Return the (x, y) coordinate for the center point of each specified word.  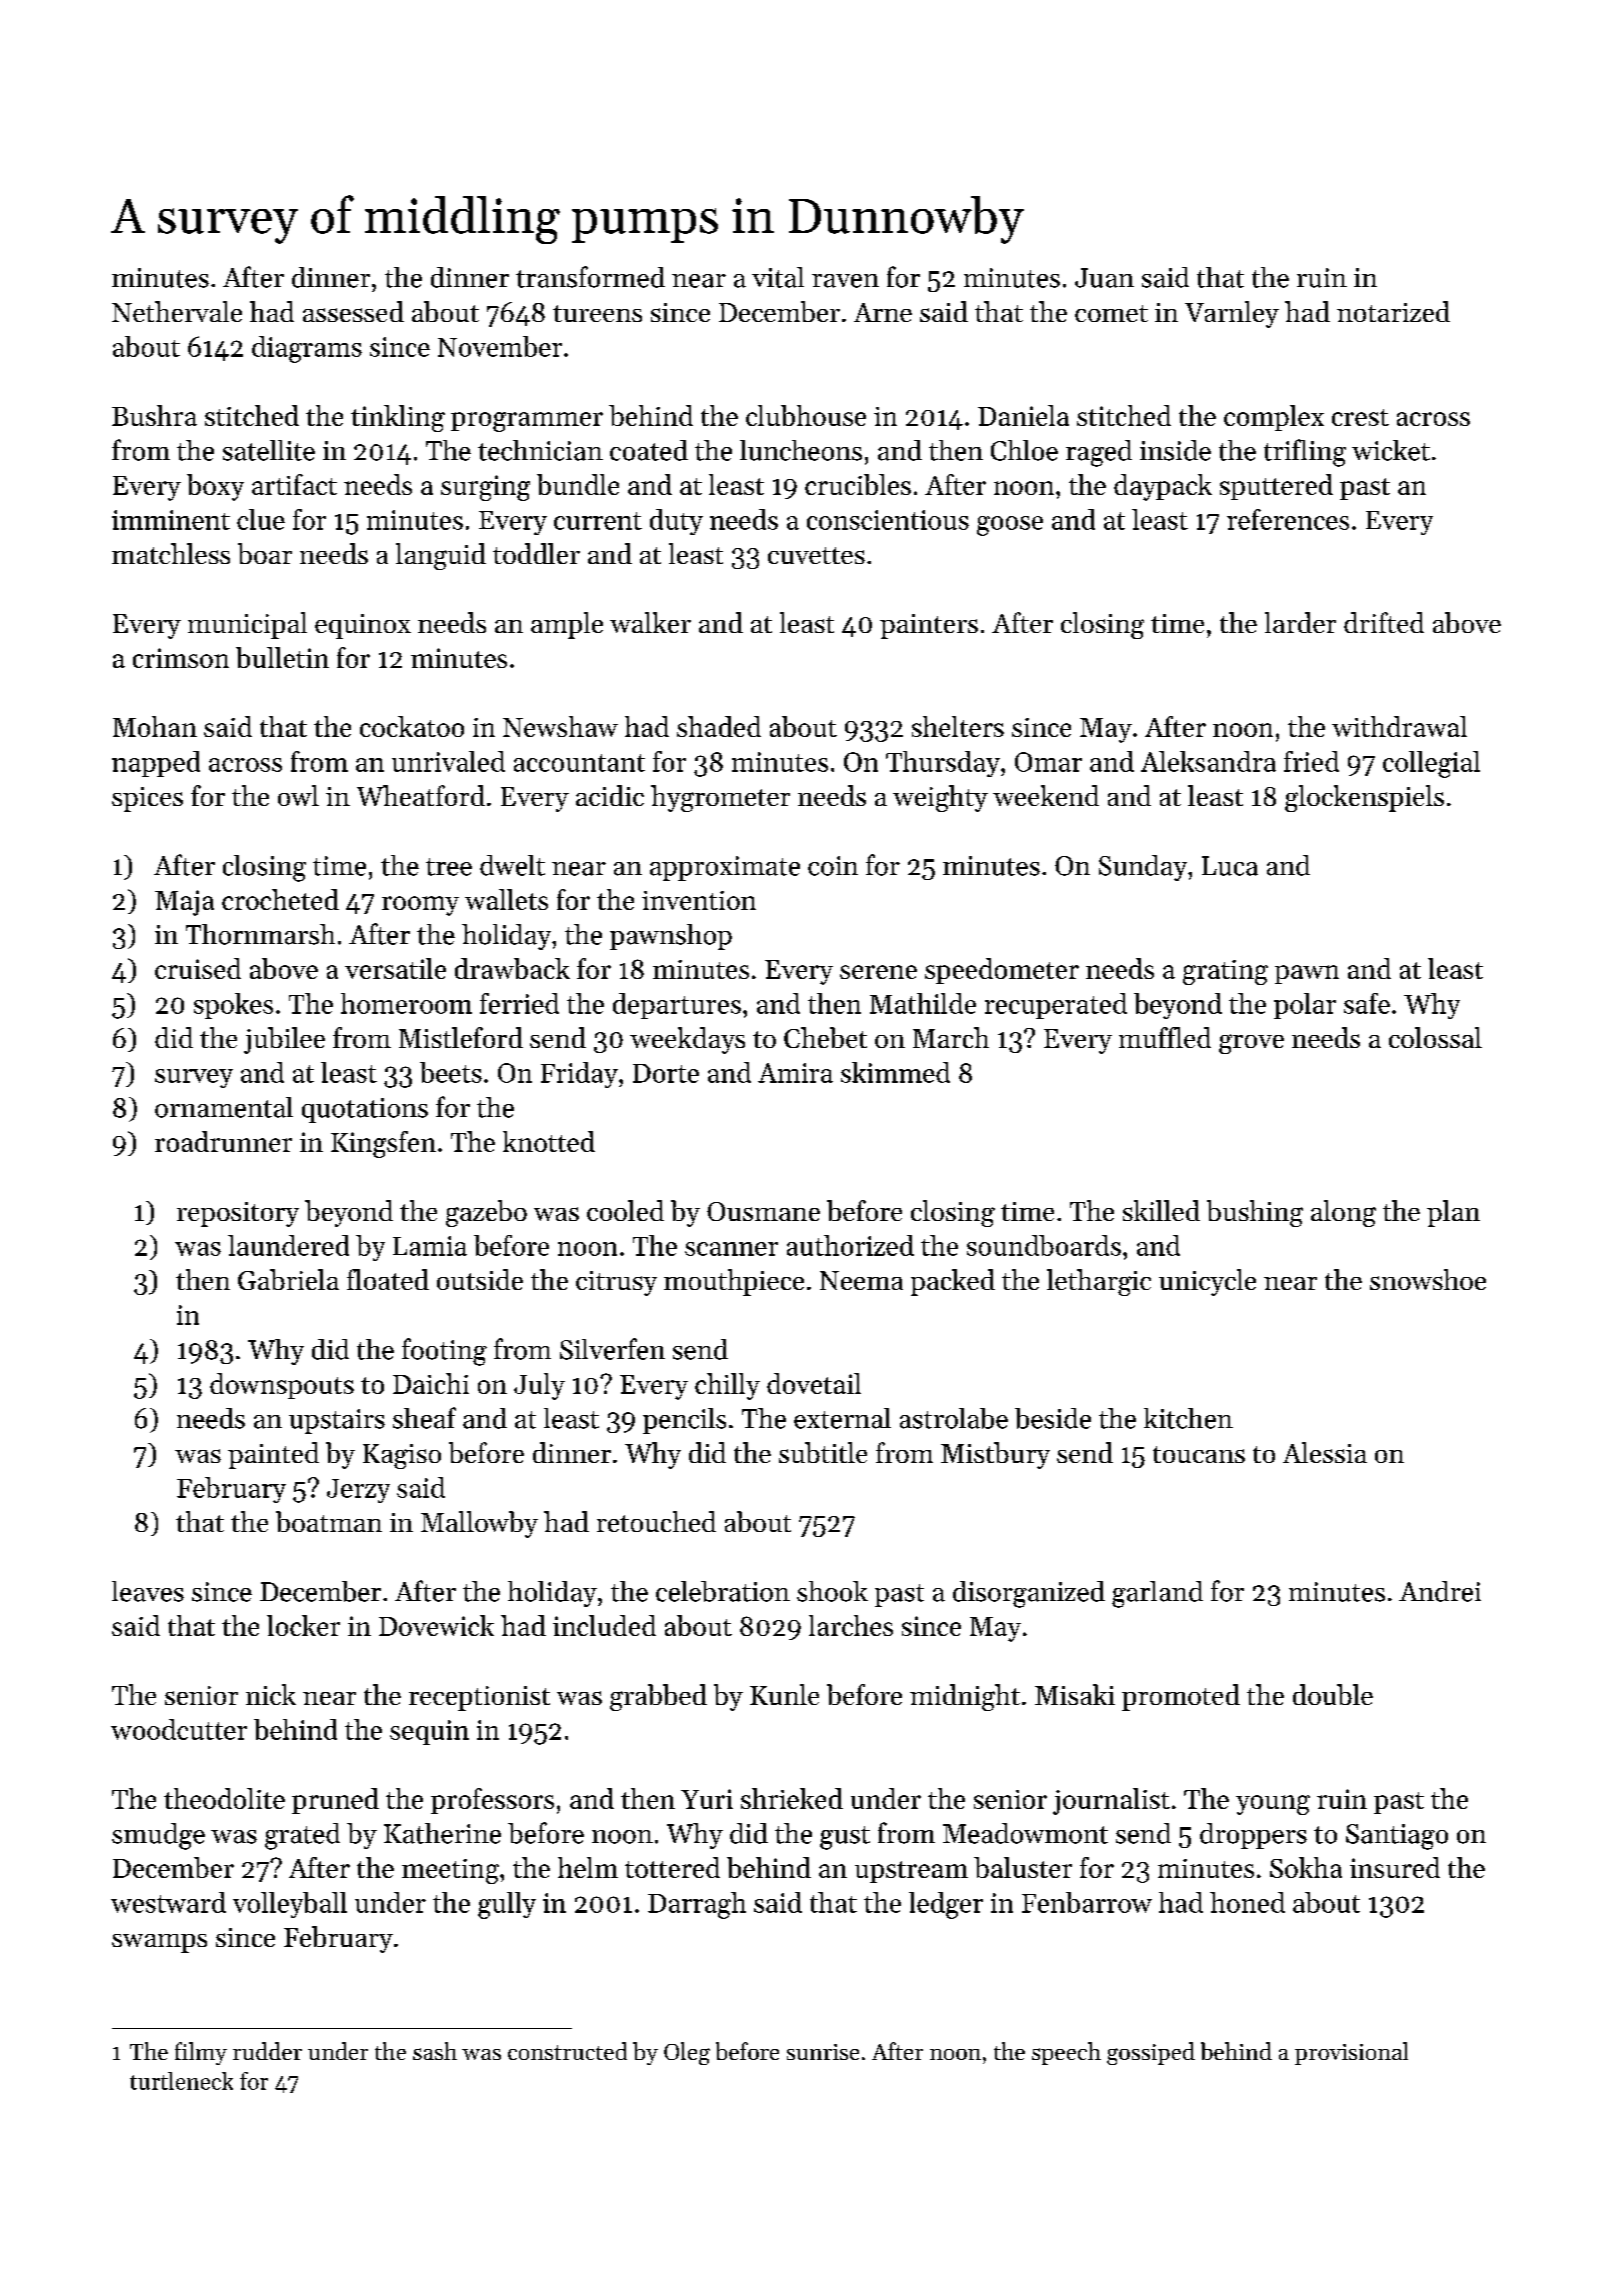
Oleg (687, 2053)
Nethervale (177, 311)
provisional (1351, 2053)
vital (778, 277)
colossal (1435, 1037)
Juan (1104, 278)
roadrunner (223, 1141)
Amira (795, 1073)
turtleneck (181, 2081)
